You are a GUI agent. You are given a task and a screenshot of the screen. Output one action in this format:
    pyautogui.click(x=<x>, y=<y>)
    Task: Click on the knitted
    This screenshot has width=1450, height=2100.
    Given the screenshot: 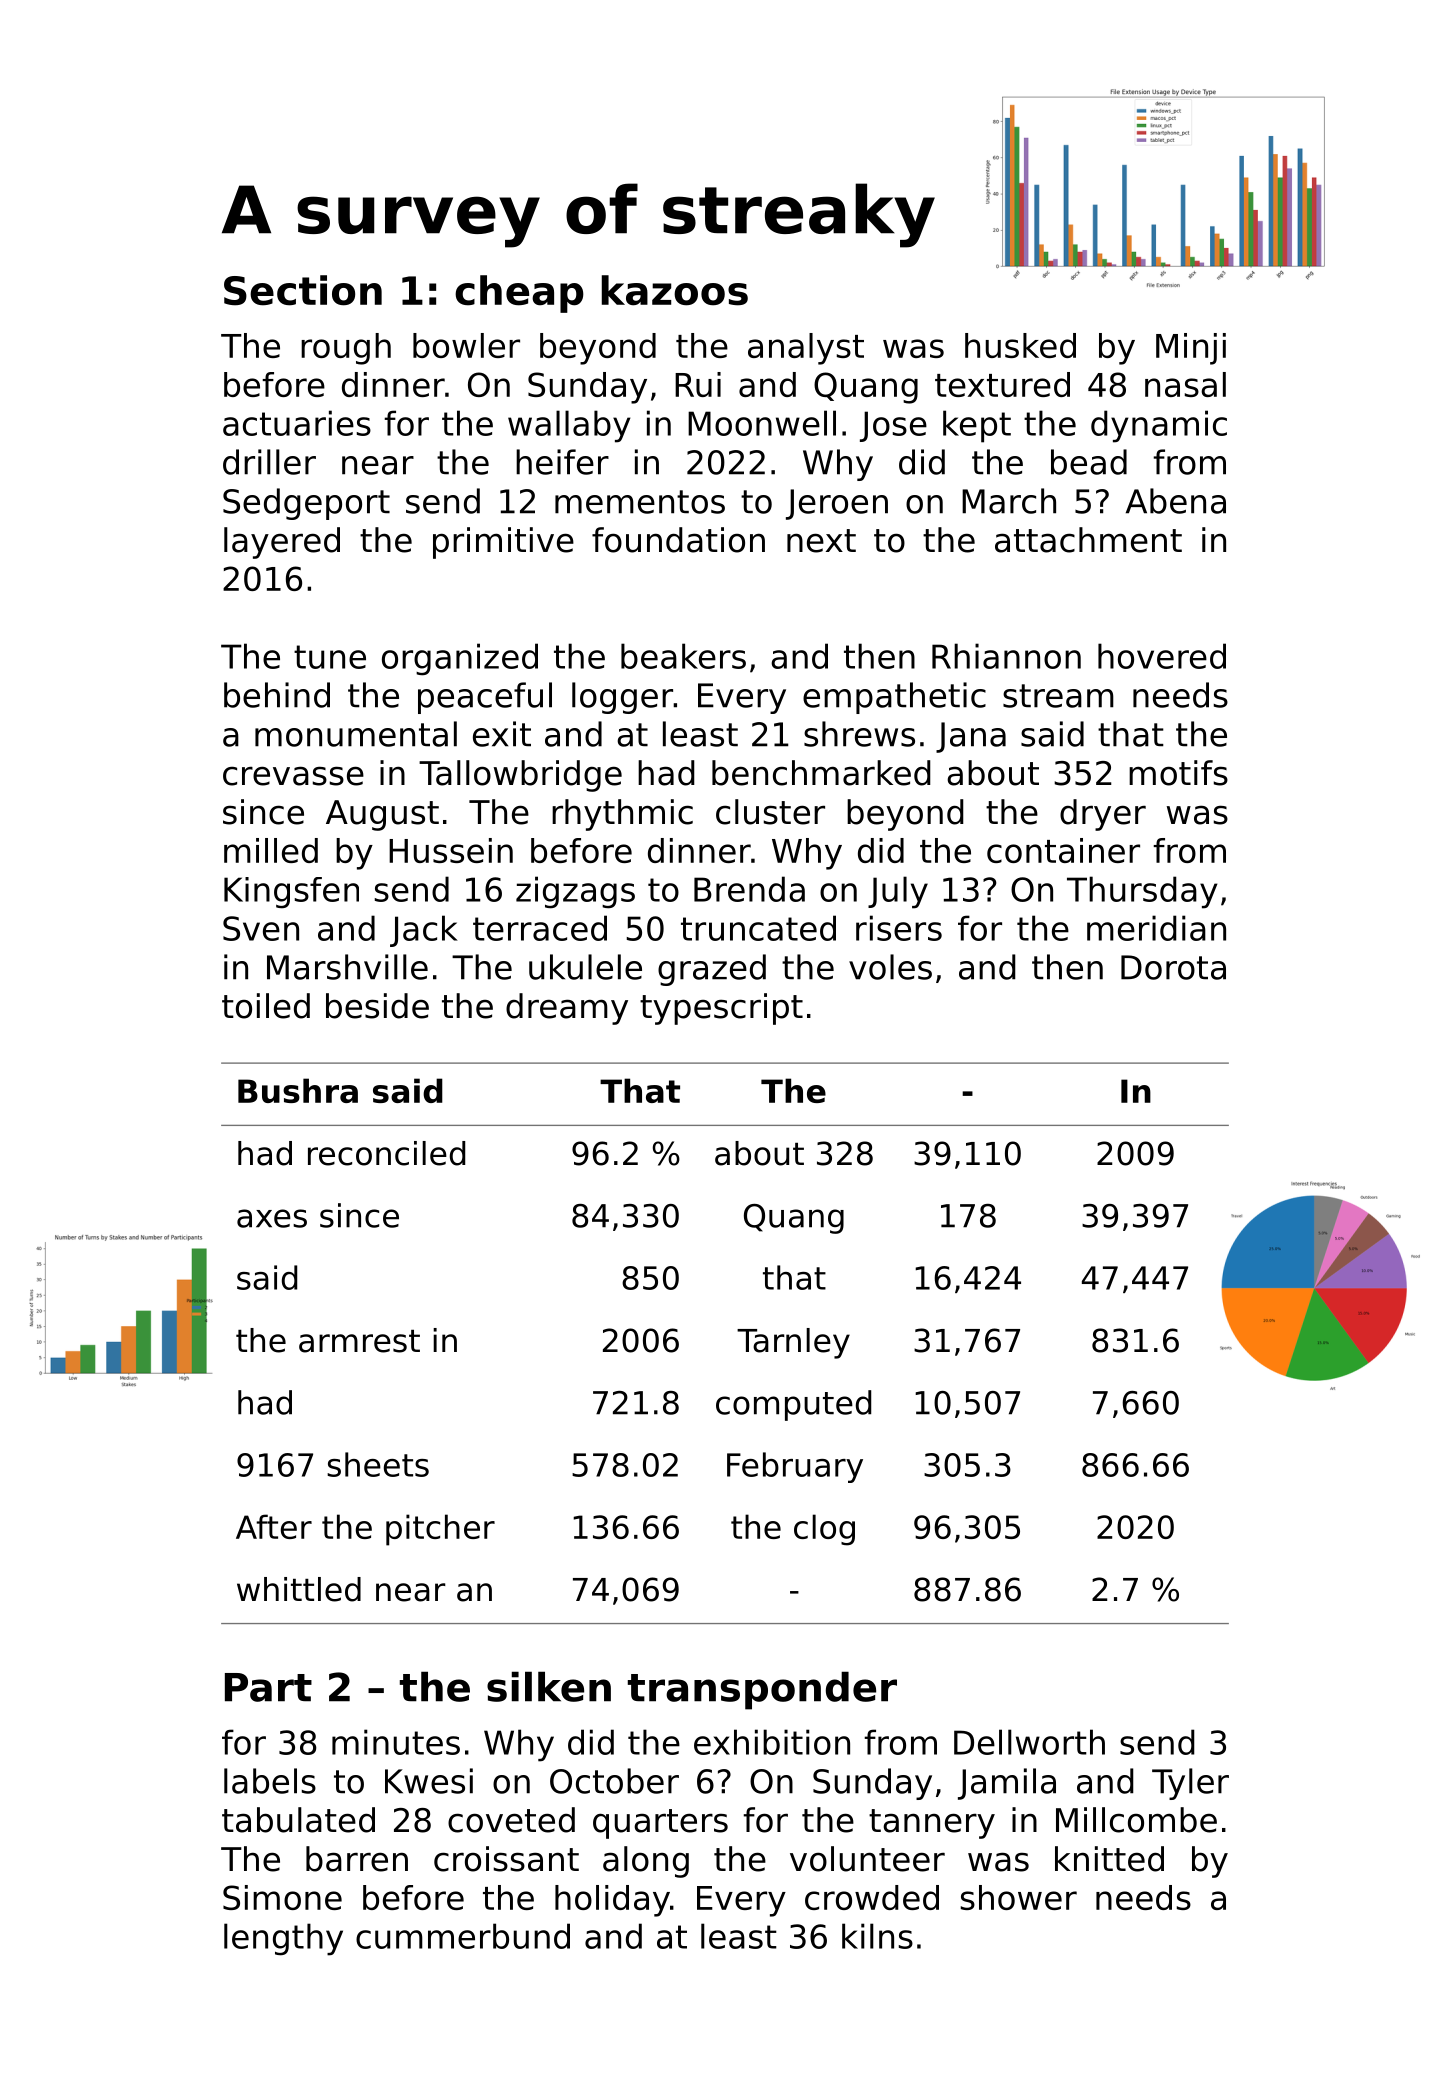 What is the action you would take?
    pyautogui.click(x=1109, y=1859)
